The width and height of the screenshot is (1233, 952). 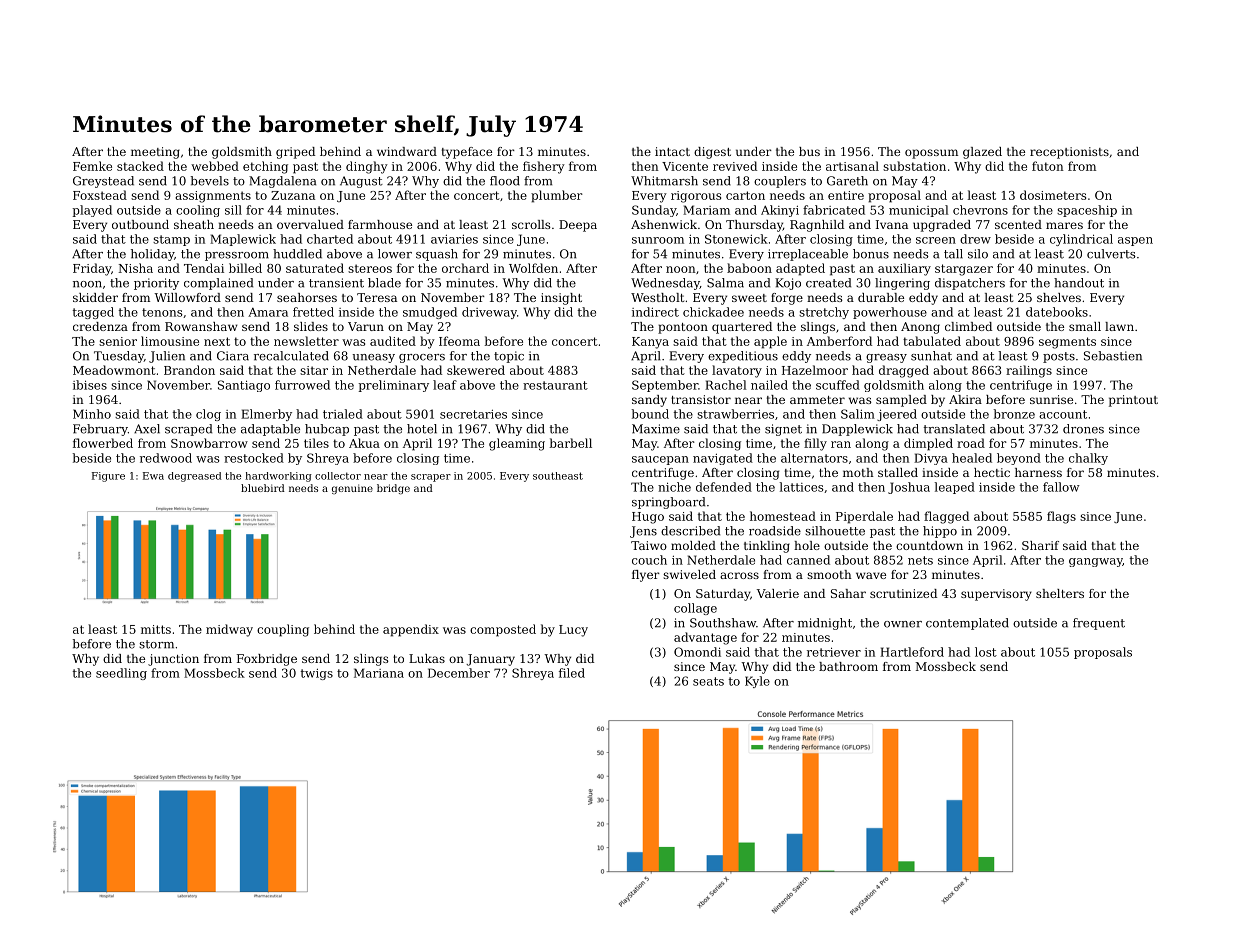 What do you see at coordinates (314, 370) in the screenshot?
I see `sitar` at bounding box center [314, 370].
